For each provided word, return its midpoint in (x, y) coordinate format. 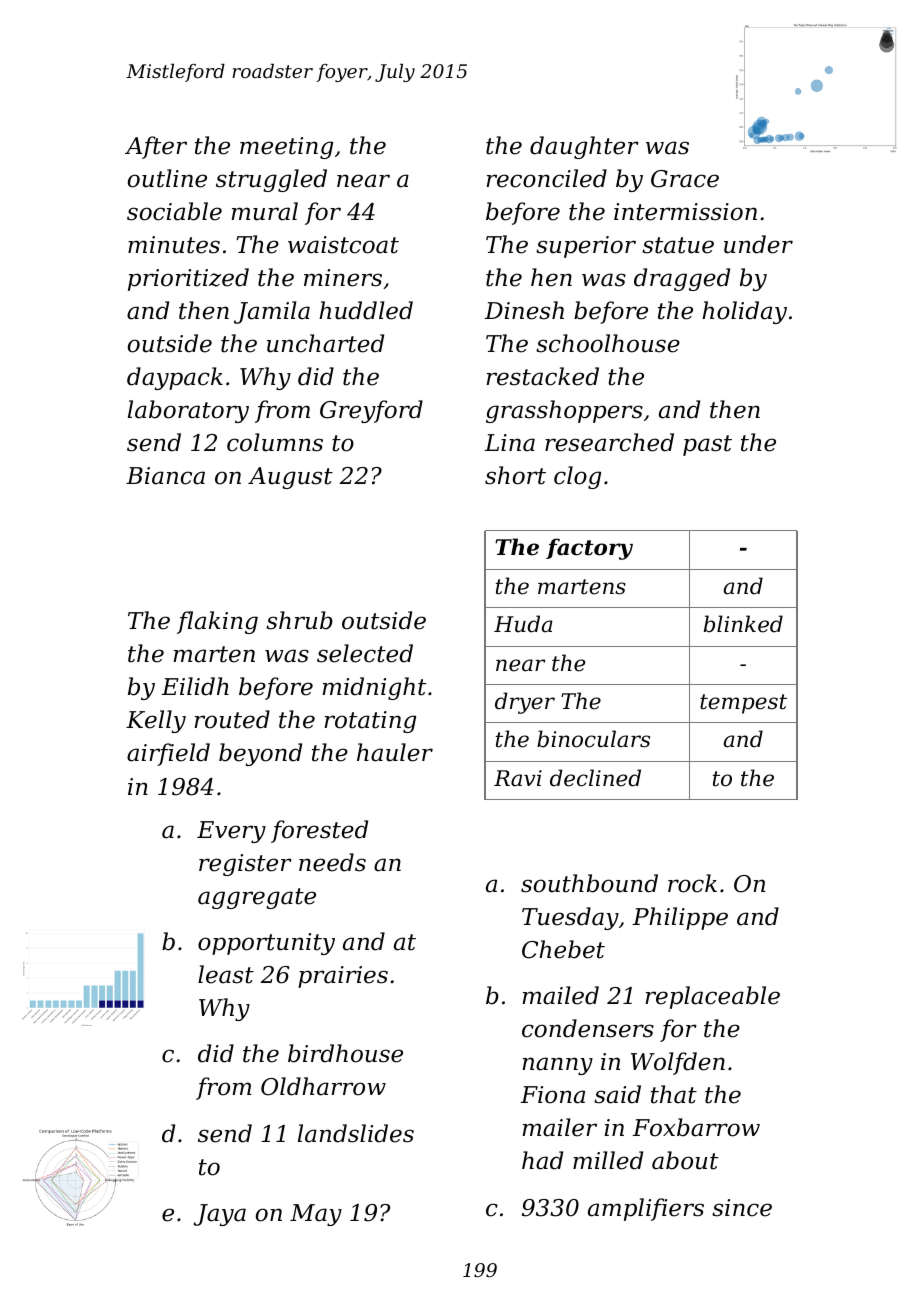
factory (589, 549)
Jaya (219, 1215)
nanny (557, 1066)
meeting (286, 148)
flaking (217, 622)
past (707, 445)
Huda (523, 624)
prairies (343, 977)
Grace (685, 179)
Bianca (165, 476)
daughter (584, 147)
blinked (743, 624)
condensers (588, 1028)
